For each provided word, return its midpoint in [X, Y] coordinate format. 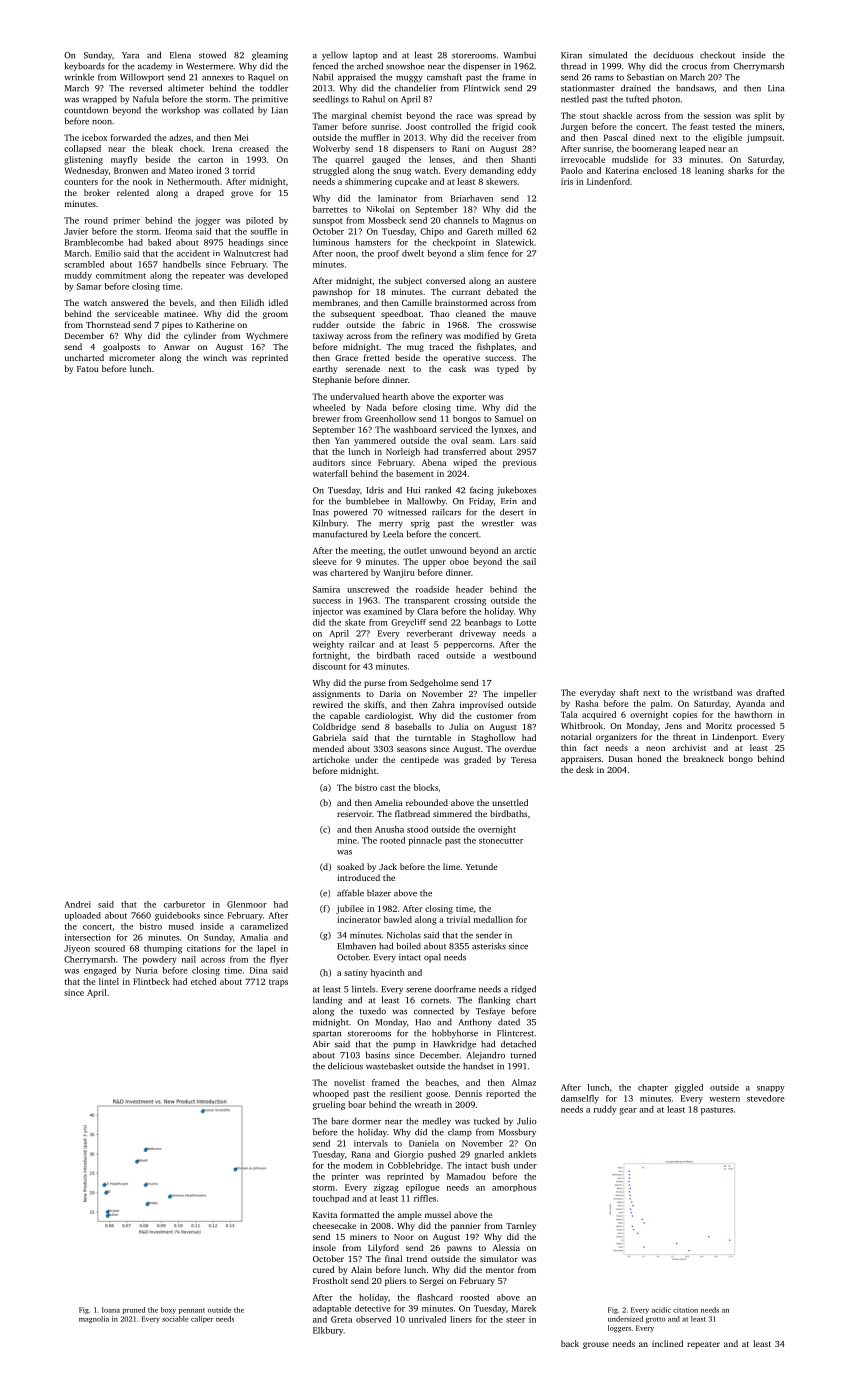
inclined [667, 1343]
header [469, 589]
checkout [717, 55]
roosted [474, 1297]
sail [529, 561]
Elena [180, 55]
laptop [365, 55]
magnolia [94, 1319]
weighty [328, 645]
